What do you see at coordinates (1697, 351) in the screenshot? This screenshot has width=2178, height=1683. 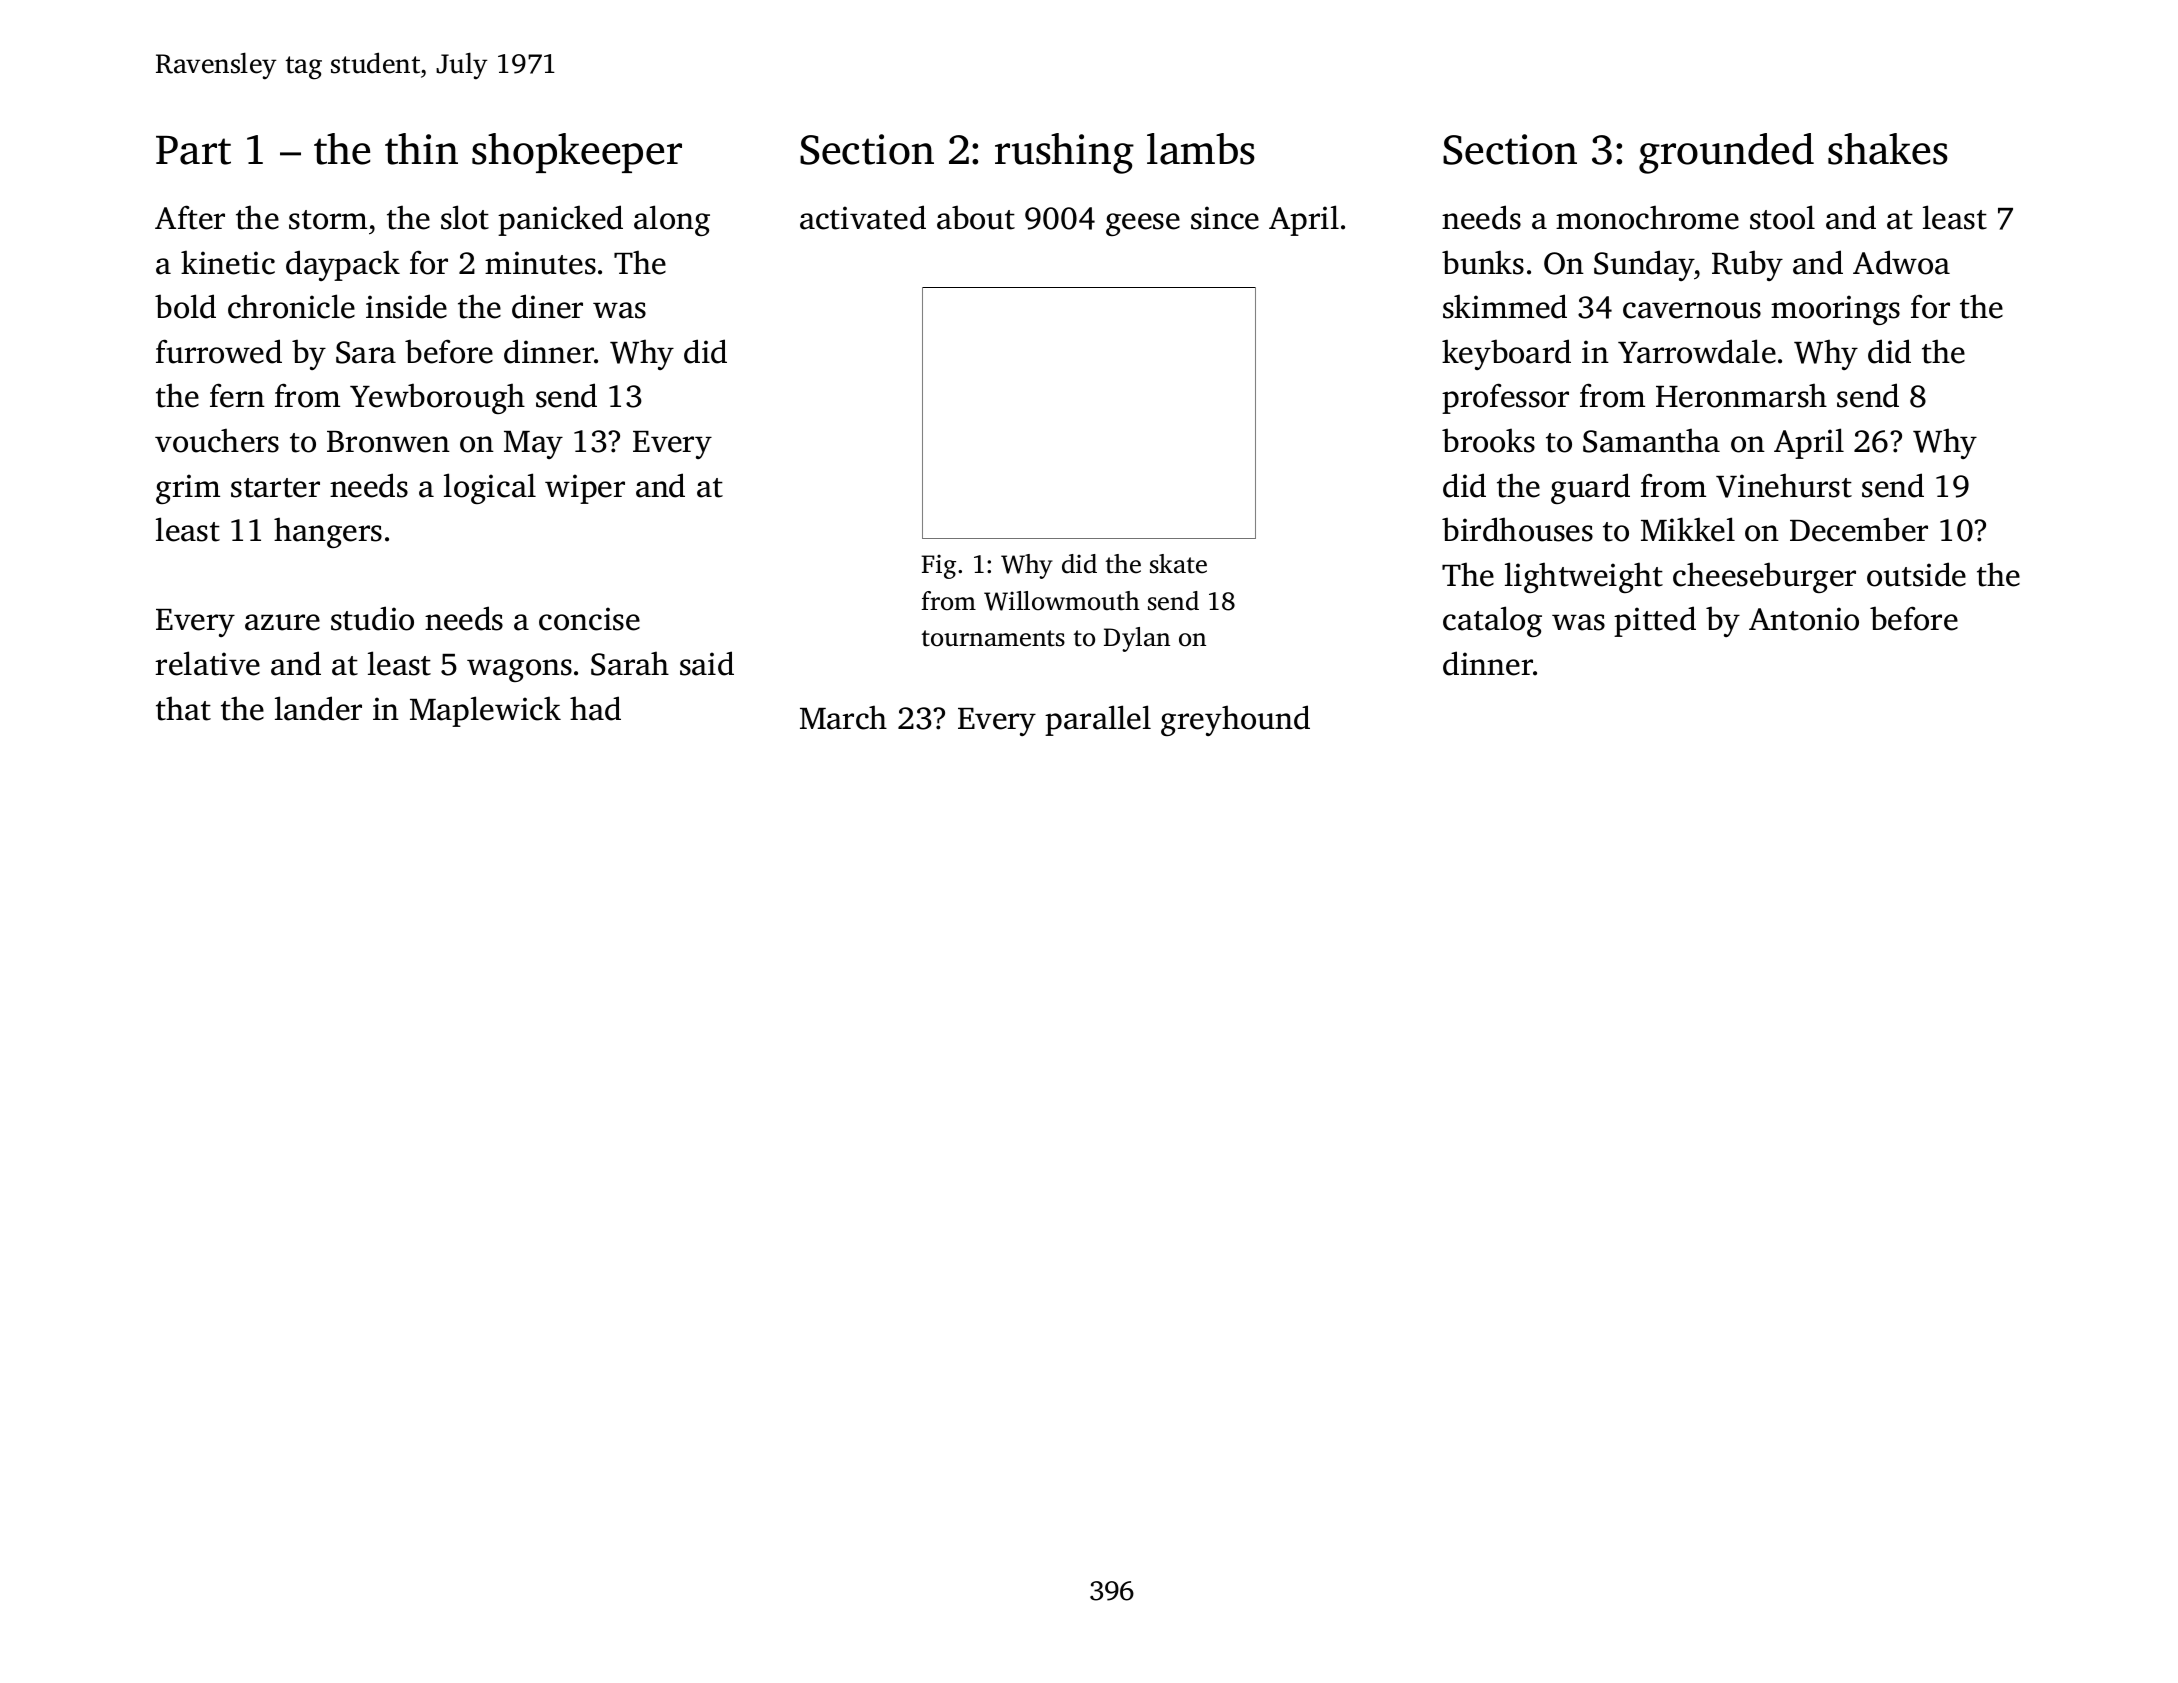 I see `Yarrowdale` at bounding box center [1697, 351].
